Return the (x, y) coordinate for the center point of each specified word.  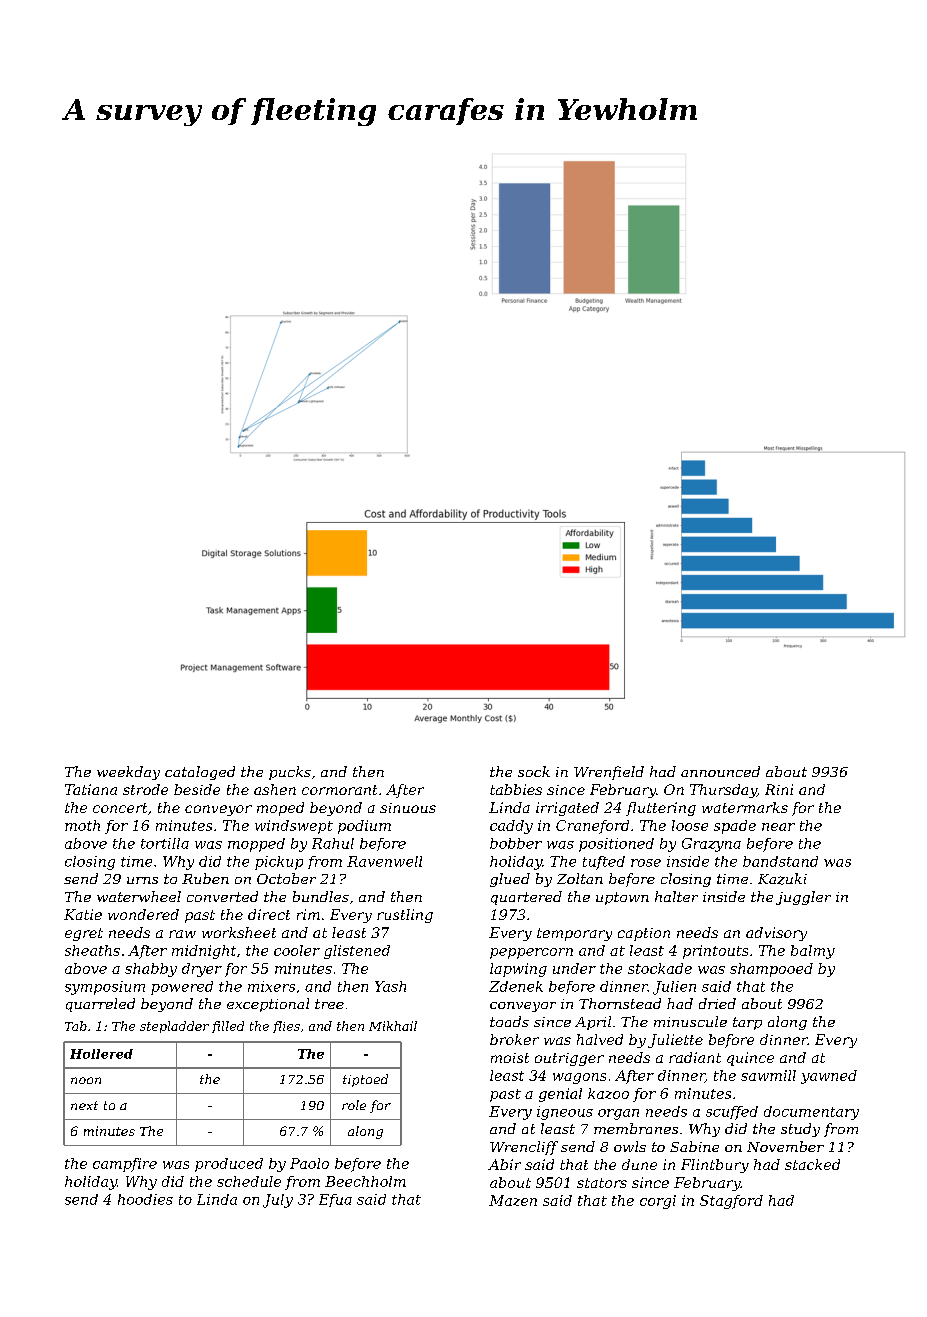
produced (229, 1165)
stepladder (174, 1027)
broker (514, 1039)
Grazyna (711, 845)
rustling (405, 916)
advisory (776, 934)
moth (82, 825)
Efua (335, 1200)
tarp (747, 1023)
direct (269, 914)
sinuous (408, 808)
